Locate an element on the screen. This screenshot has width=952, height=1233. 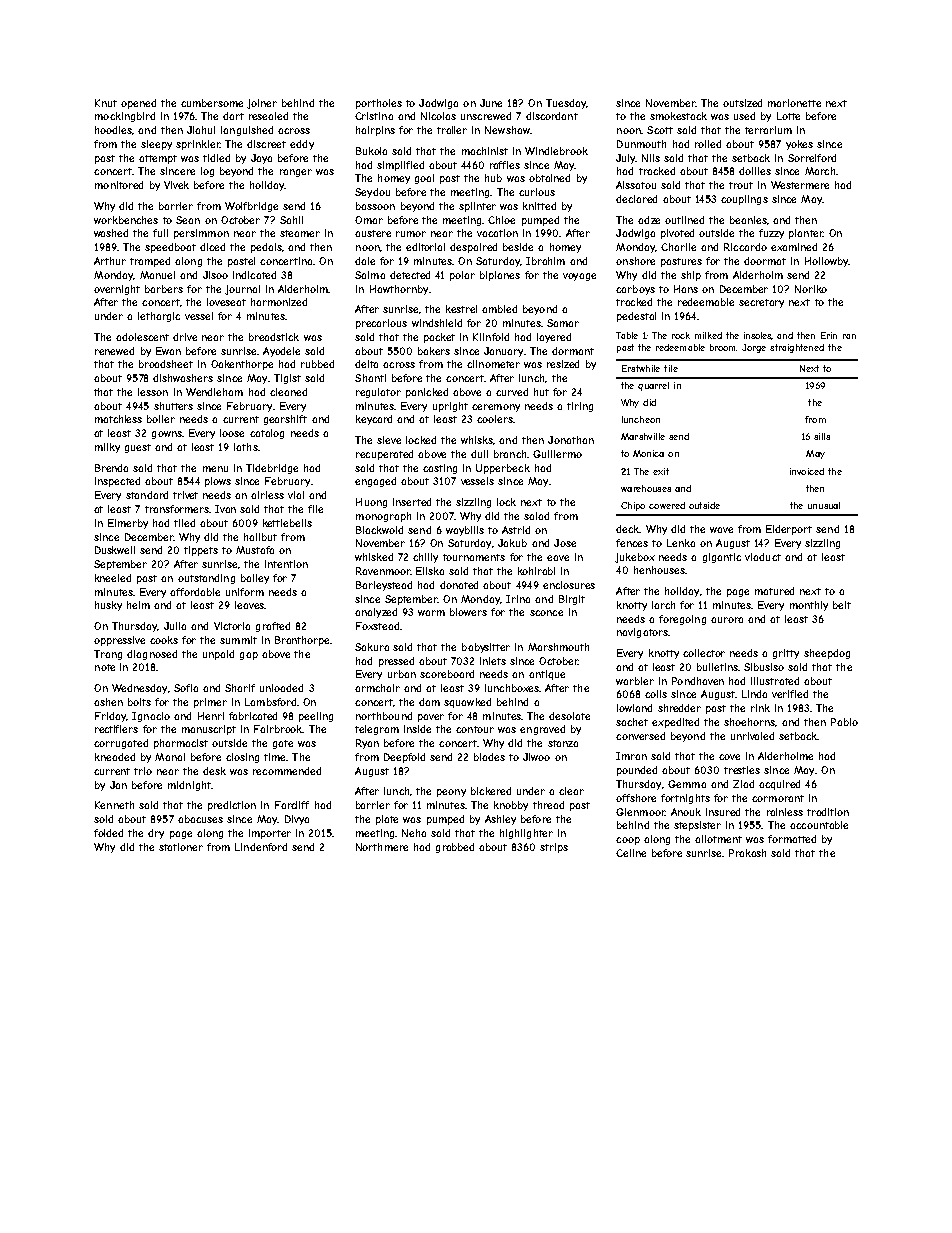
outsized is located at coordinates (742, 103).
